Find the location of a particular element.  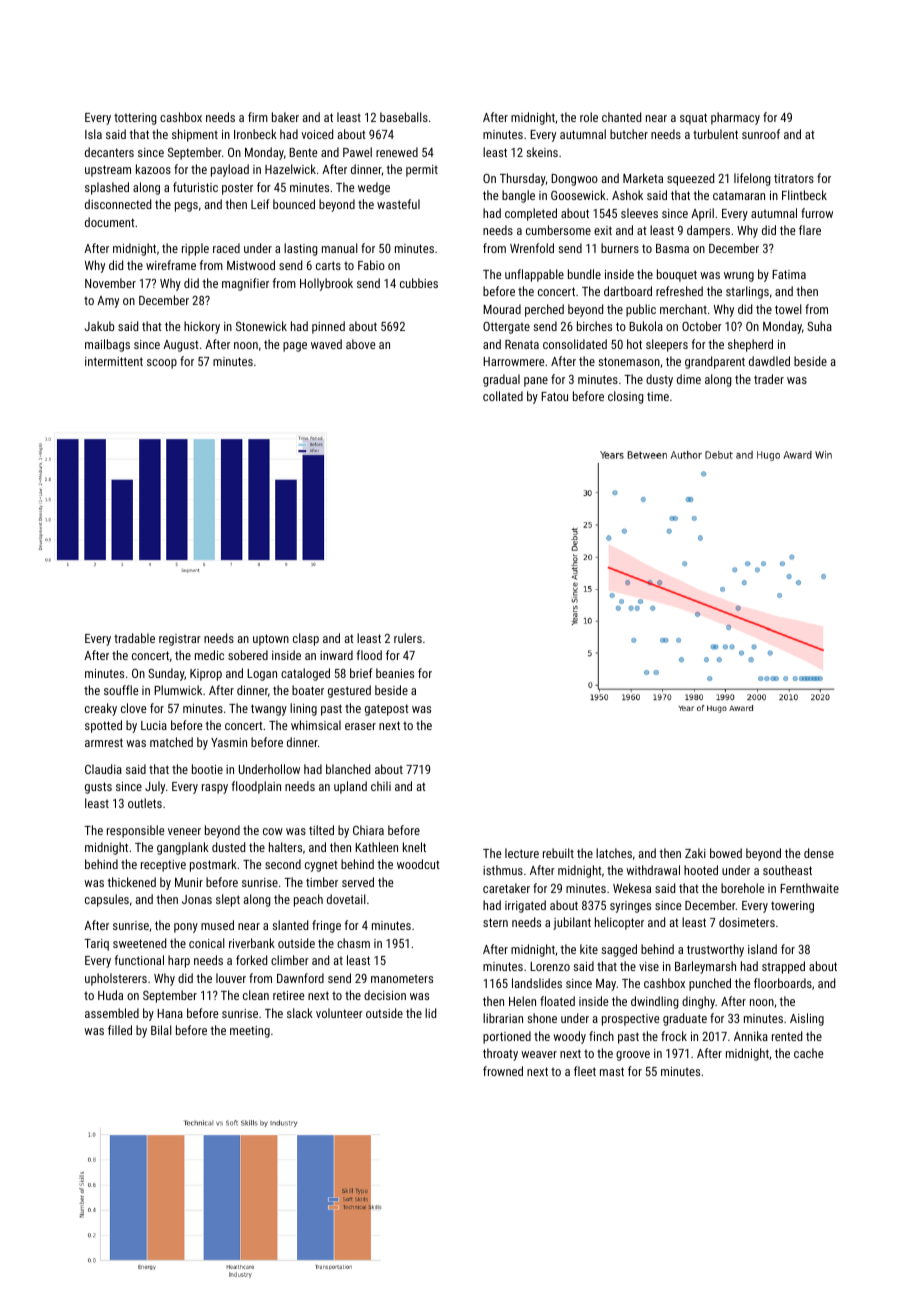

eraser is located at coordinates (360, 726).
